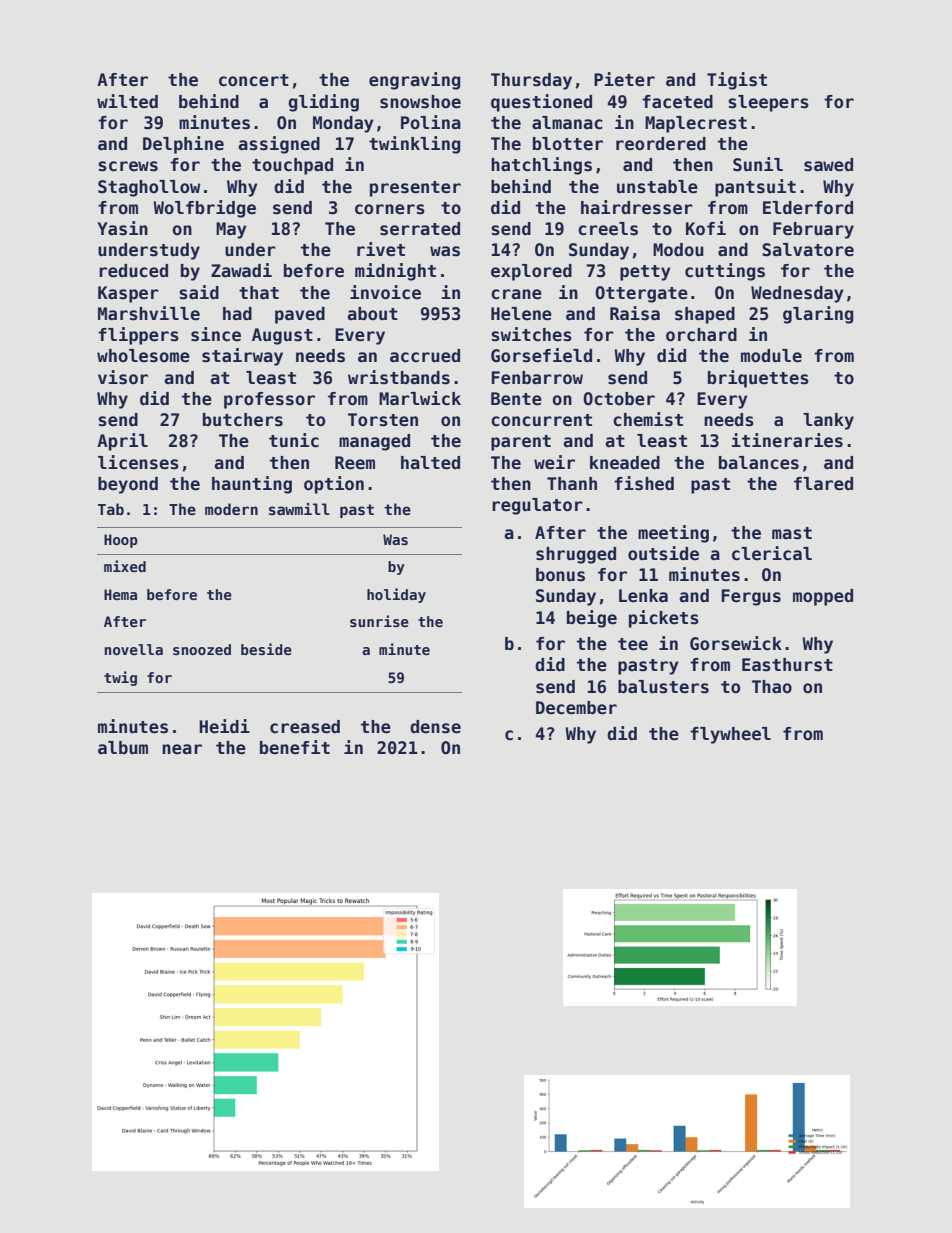 The width and height of the document is (952, 1233). Describe the element at coordinates (182, 749) in the document. I see `near` at that location.
